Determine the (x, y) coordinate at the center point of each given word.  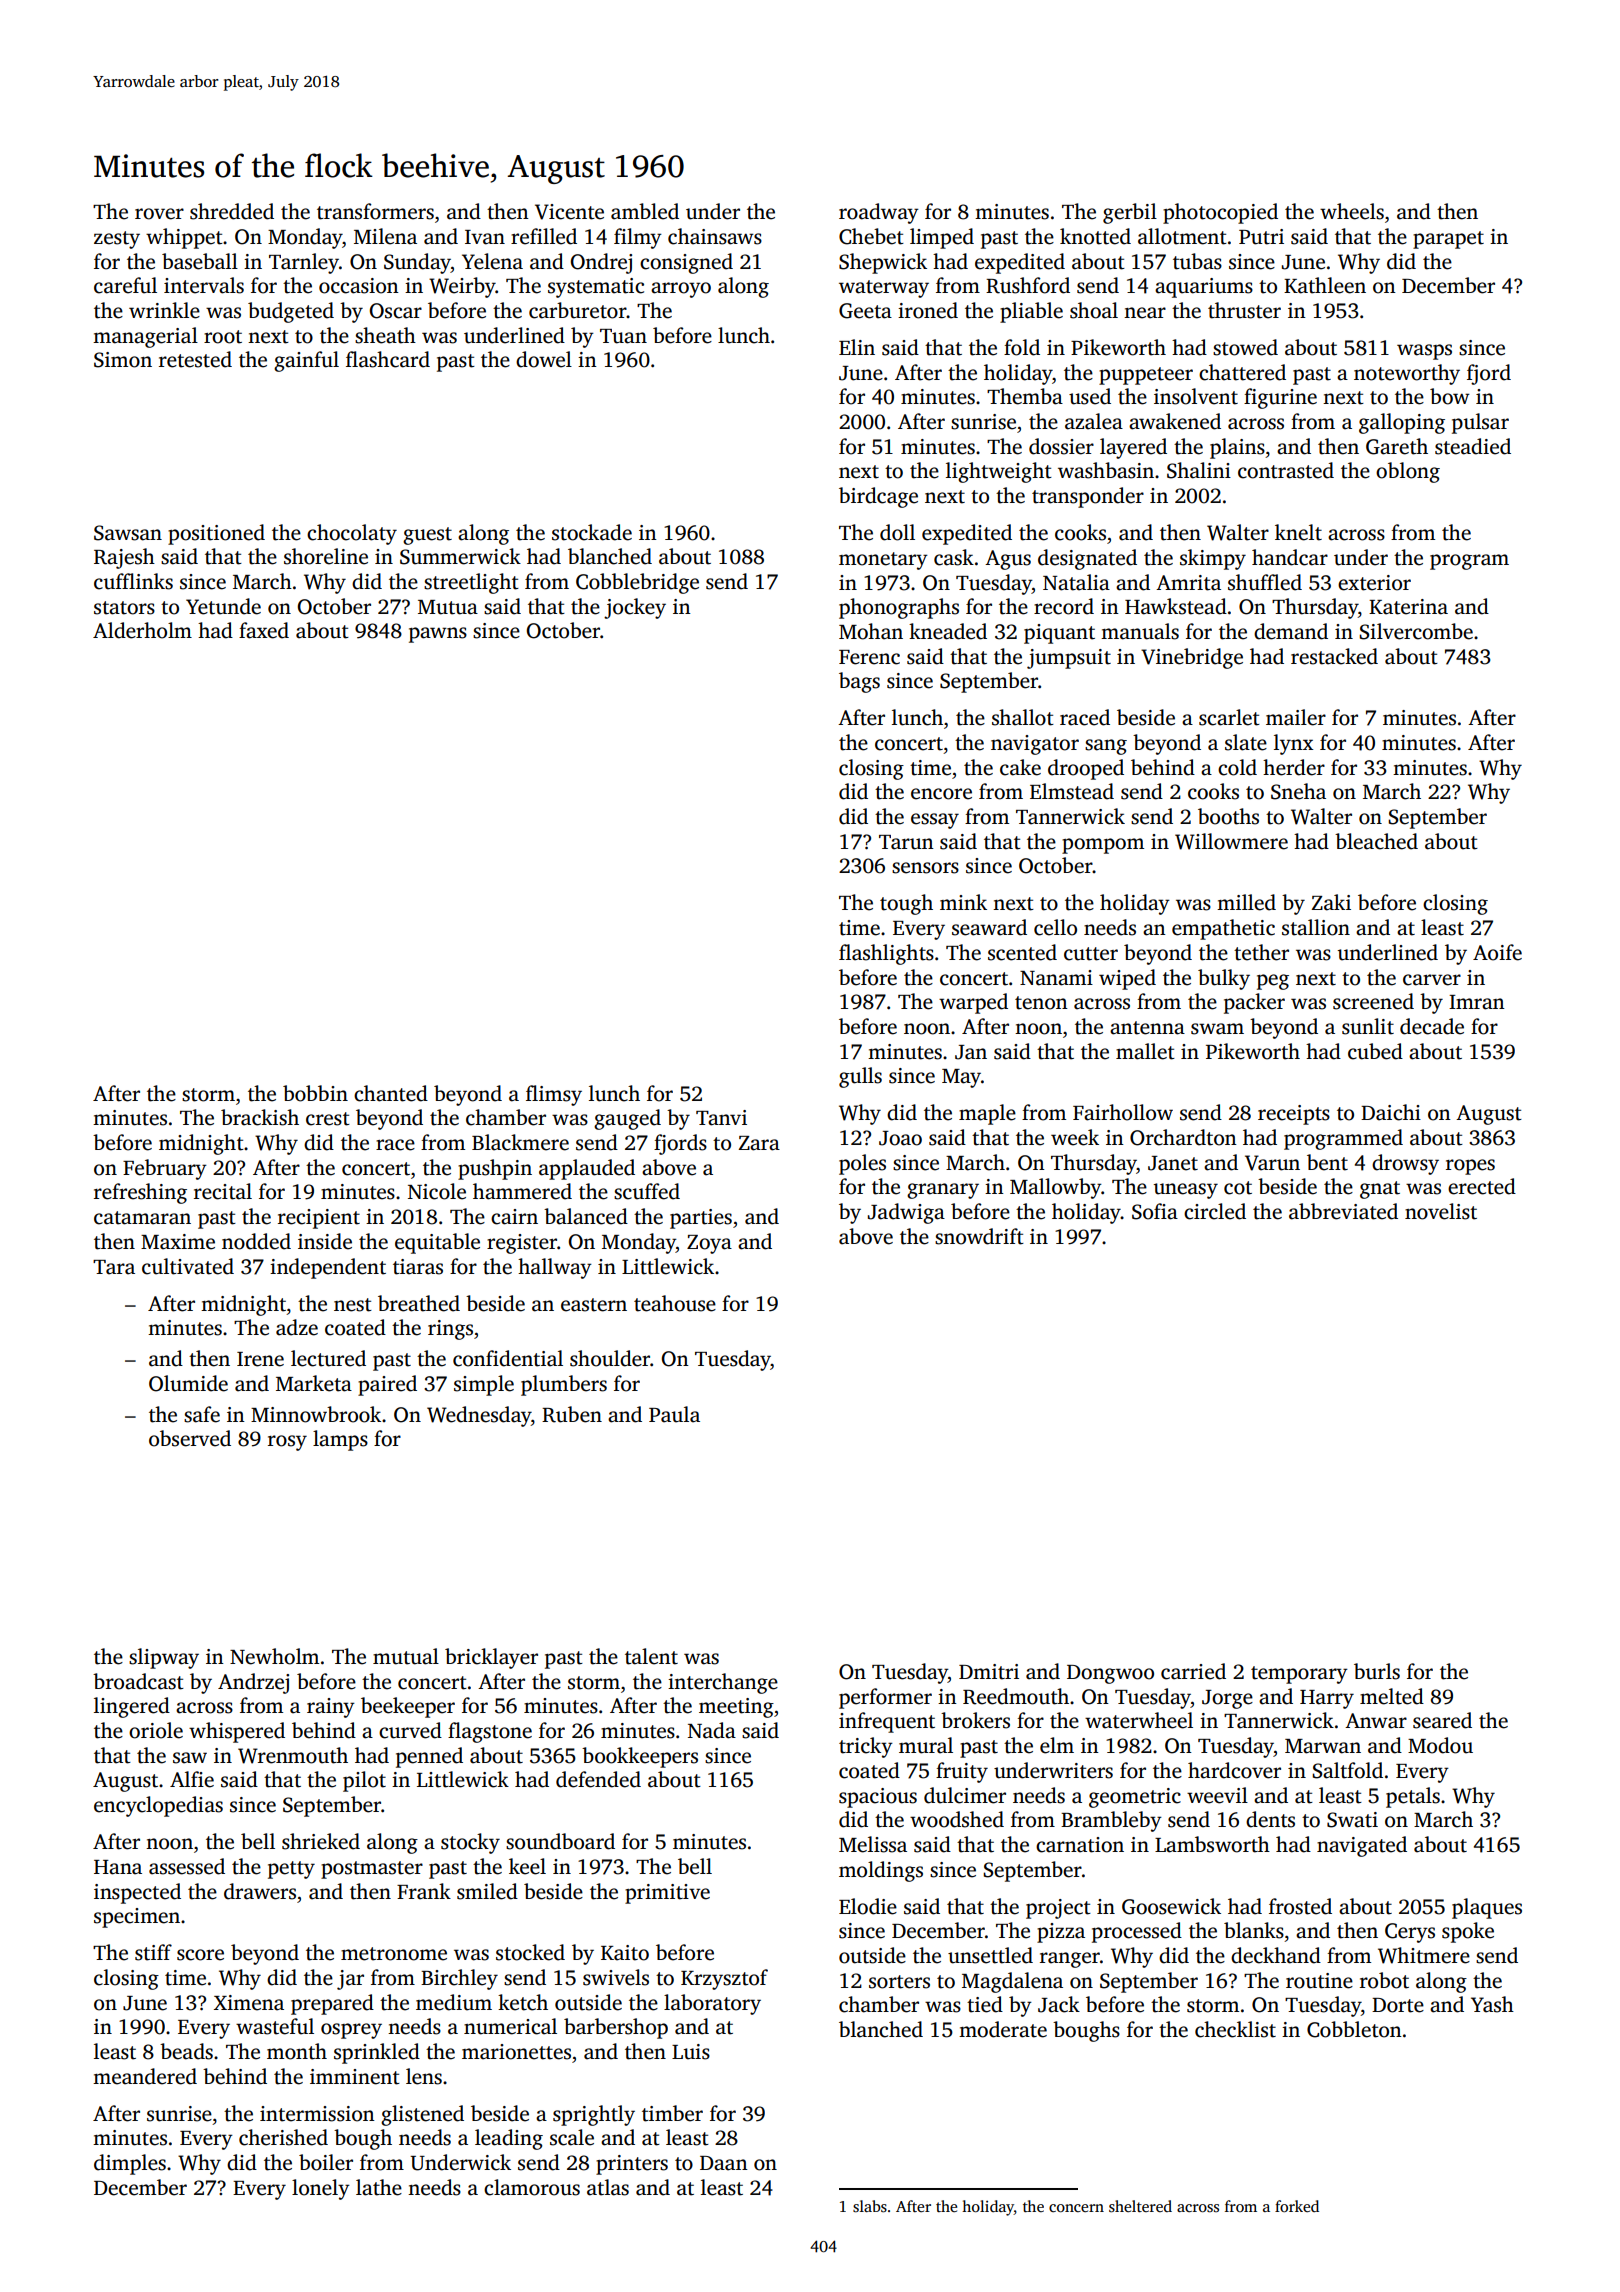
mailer (1296, 717)
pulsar (1480, 423)
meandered (145, 2076)
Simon (123, 360)
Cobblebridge (637, 583)
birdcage (878, 497)
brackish (260, 1117)
